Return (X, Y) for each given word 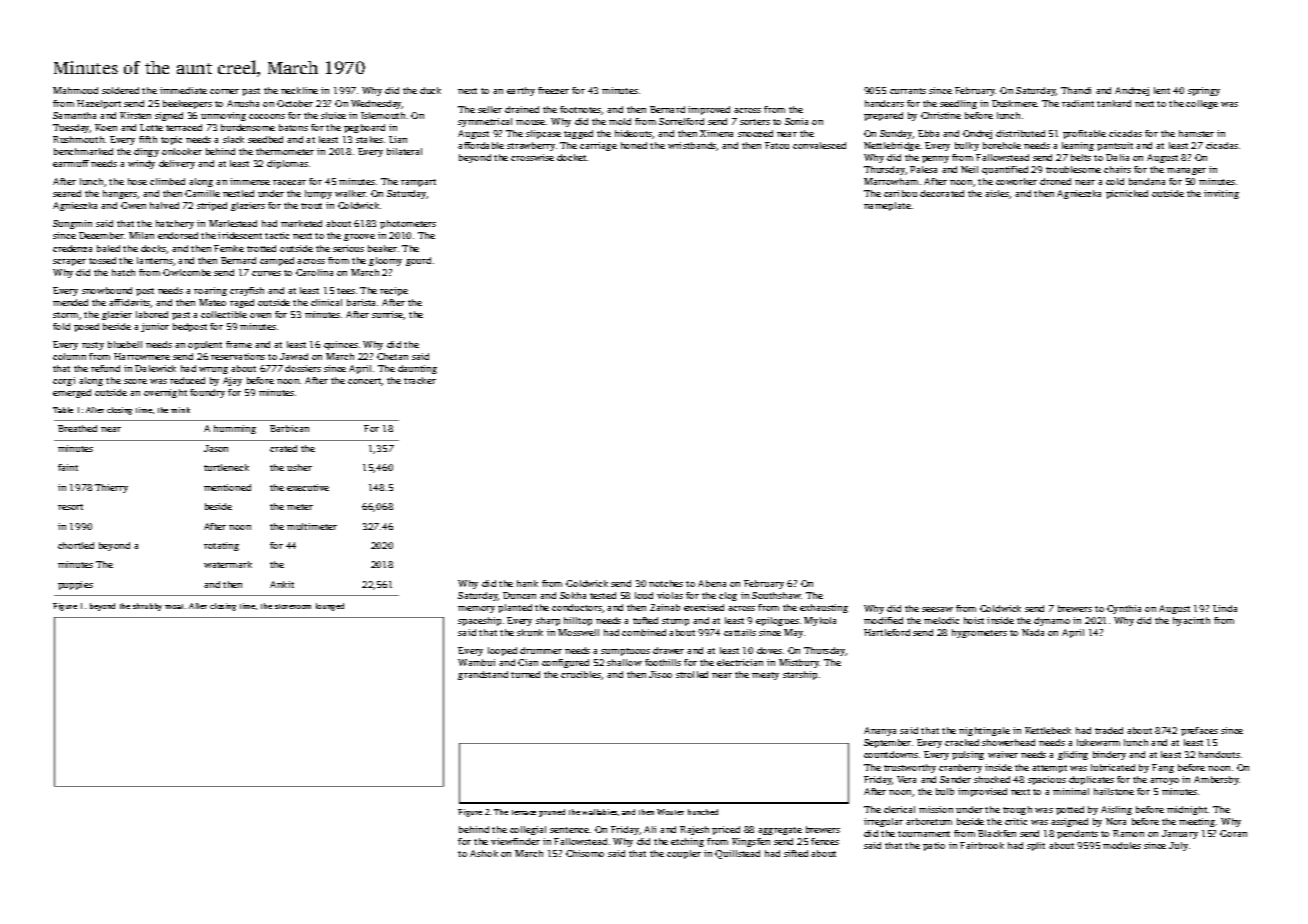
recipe (394, 291)
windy (141, 164)
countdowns (891, 754)
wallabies (599, 812)
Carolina (314, 272)
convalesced (819, 145)
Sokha (573, 595)
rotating (221, 546)
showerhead (1008, 742)
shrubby (147, 607)
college (1202, 104)
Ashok (484, 853)
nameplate (887, 206)
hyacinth (1191, 621)
